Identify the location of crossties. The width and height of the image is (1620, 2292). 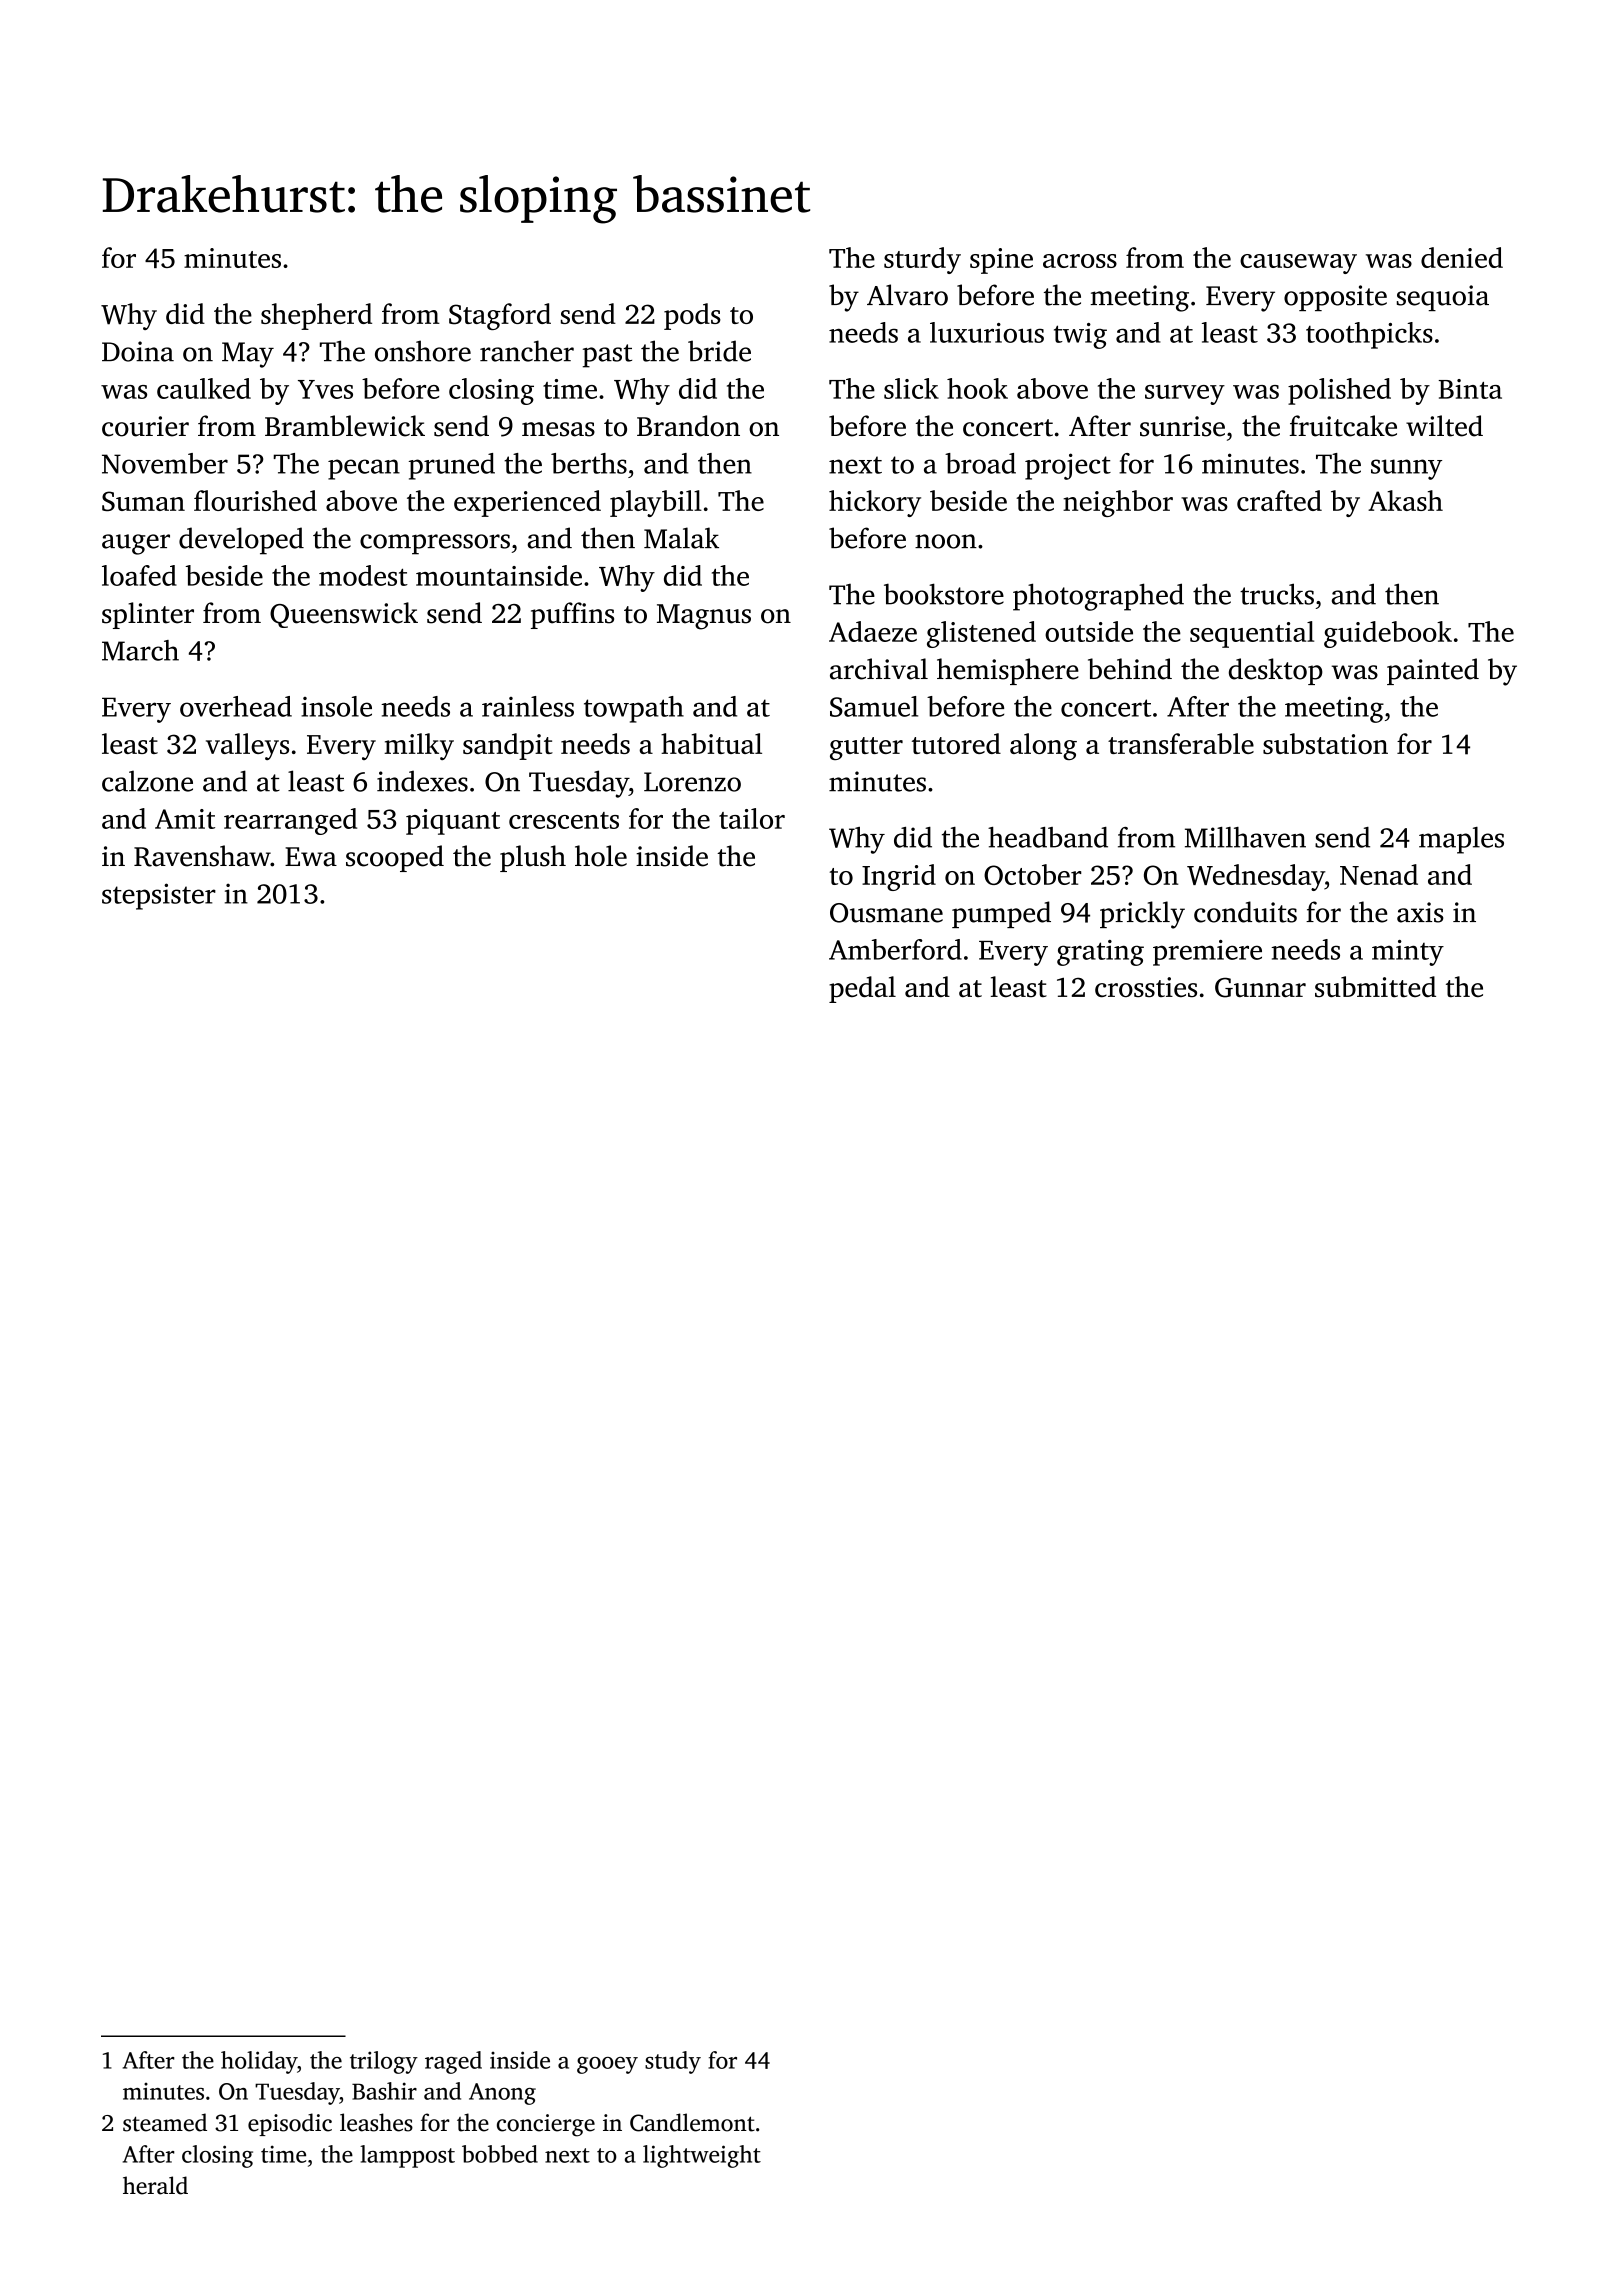
(1146, 987).
